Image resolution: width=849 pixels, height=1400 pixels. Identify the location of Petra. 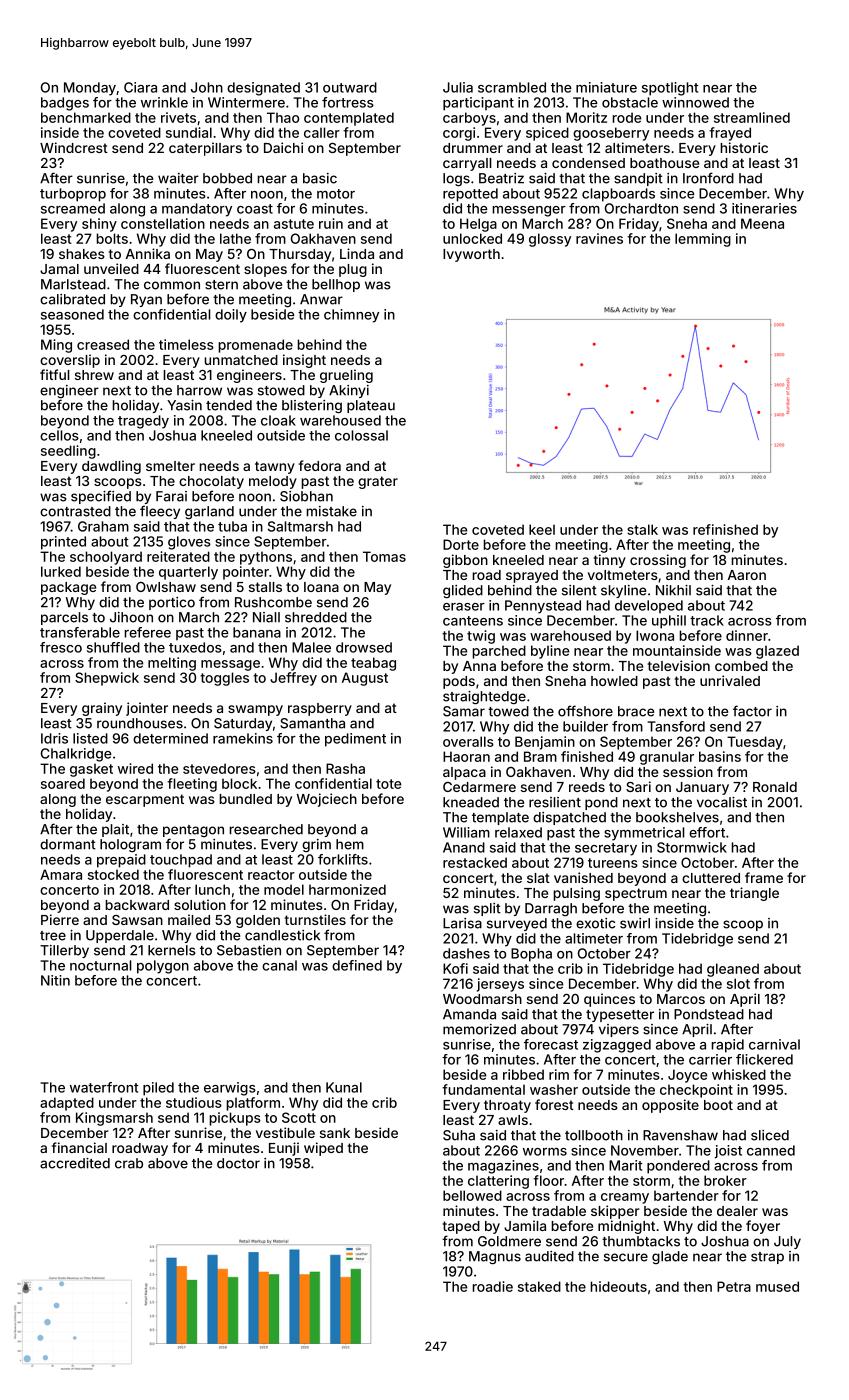
(734, 1286).
